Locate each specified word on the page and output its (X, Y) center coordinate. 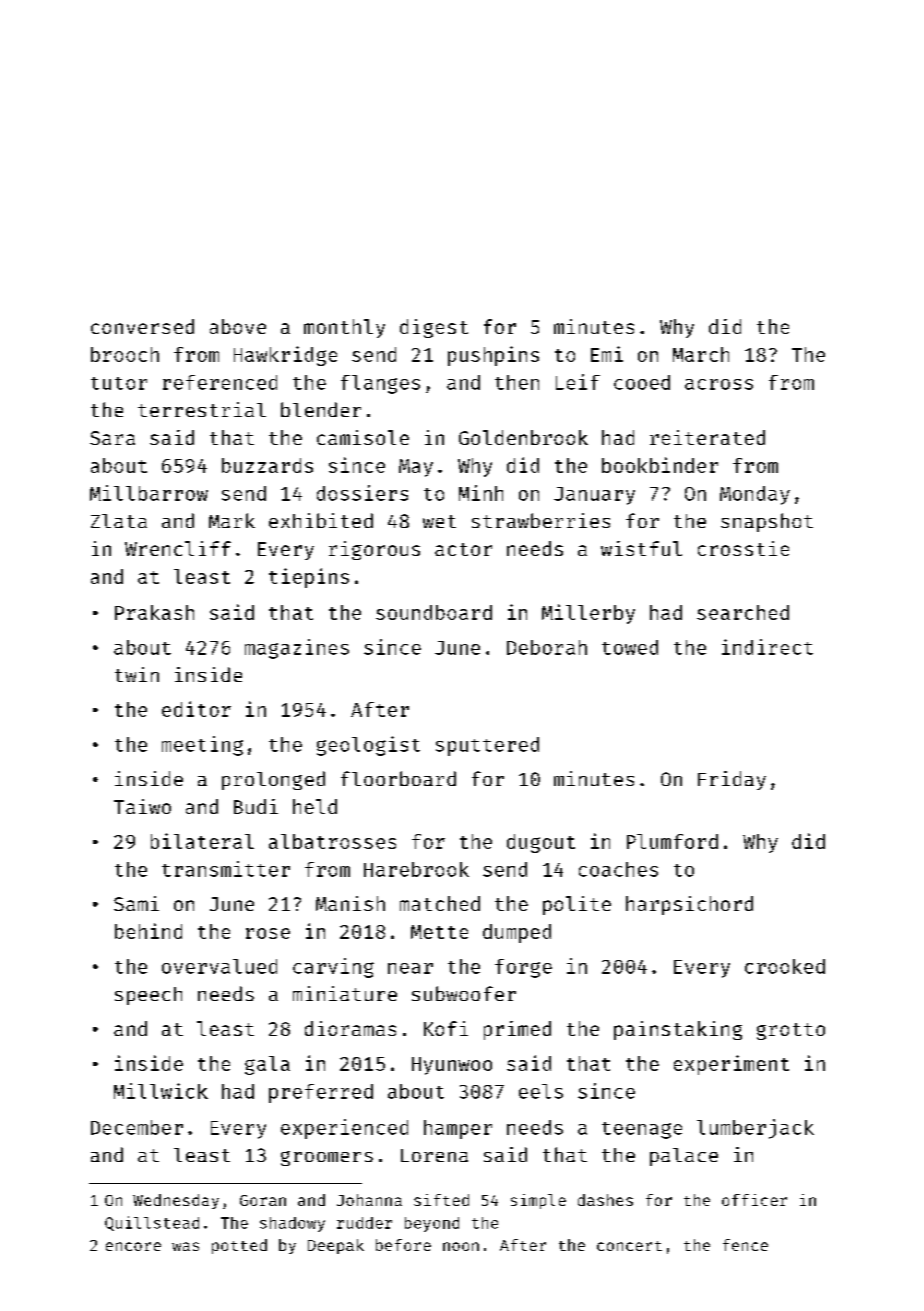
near (410, 968)
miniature (345, 993)
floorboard (398, 778)
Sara (112, 438)
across (719, 384)
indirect (767, 647)
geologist (368, 746)
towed (630, 647)
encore (133, 1246)
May (416, 468)
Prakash (154, 612)
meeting (202, 746)
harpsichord (689, 905)
